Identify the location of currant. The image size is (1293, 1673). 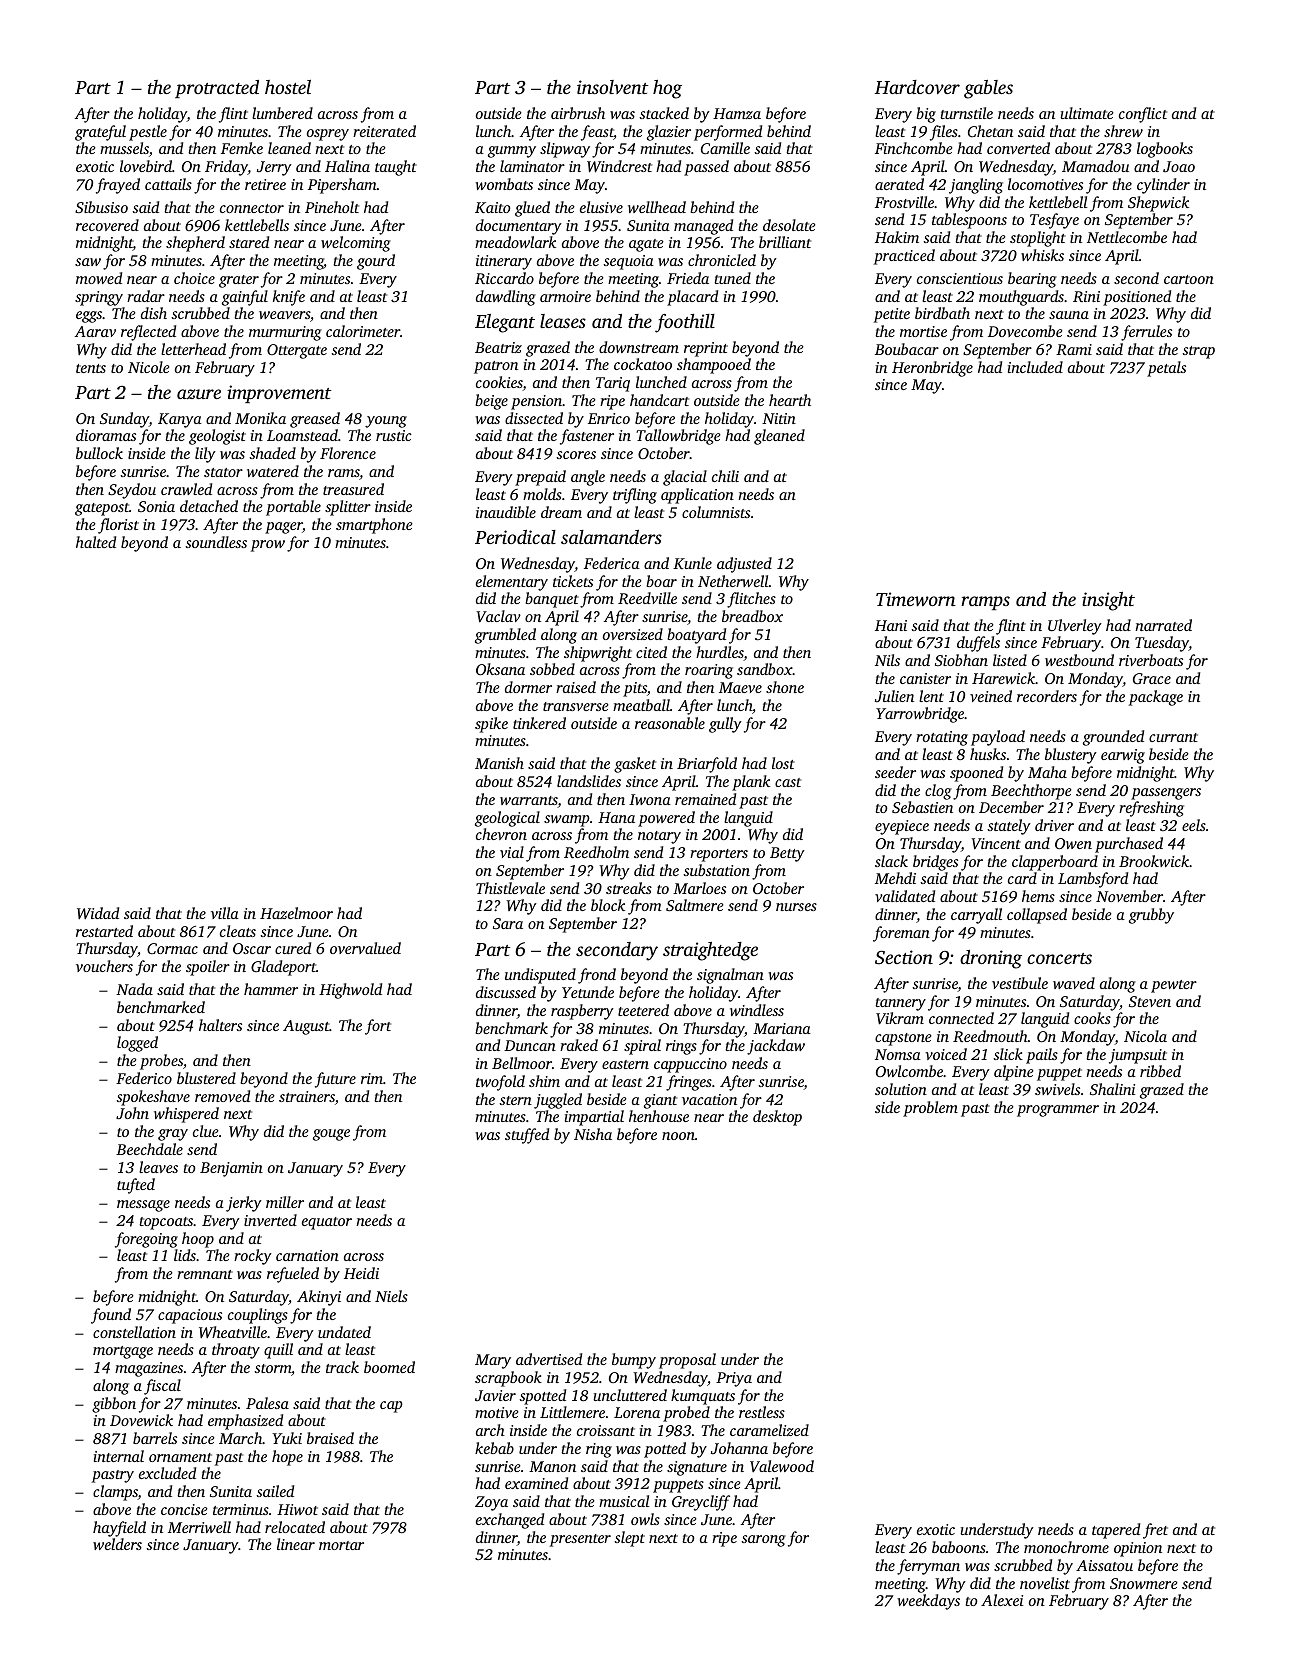
(1173, 737).
